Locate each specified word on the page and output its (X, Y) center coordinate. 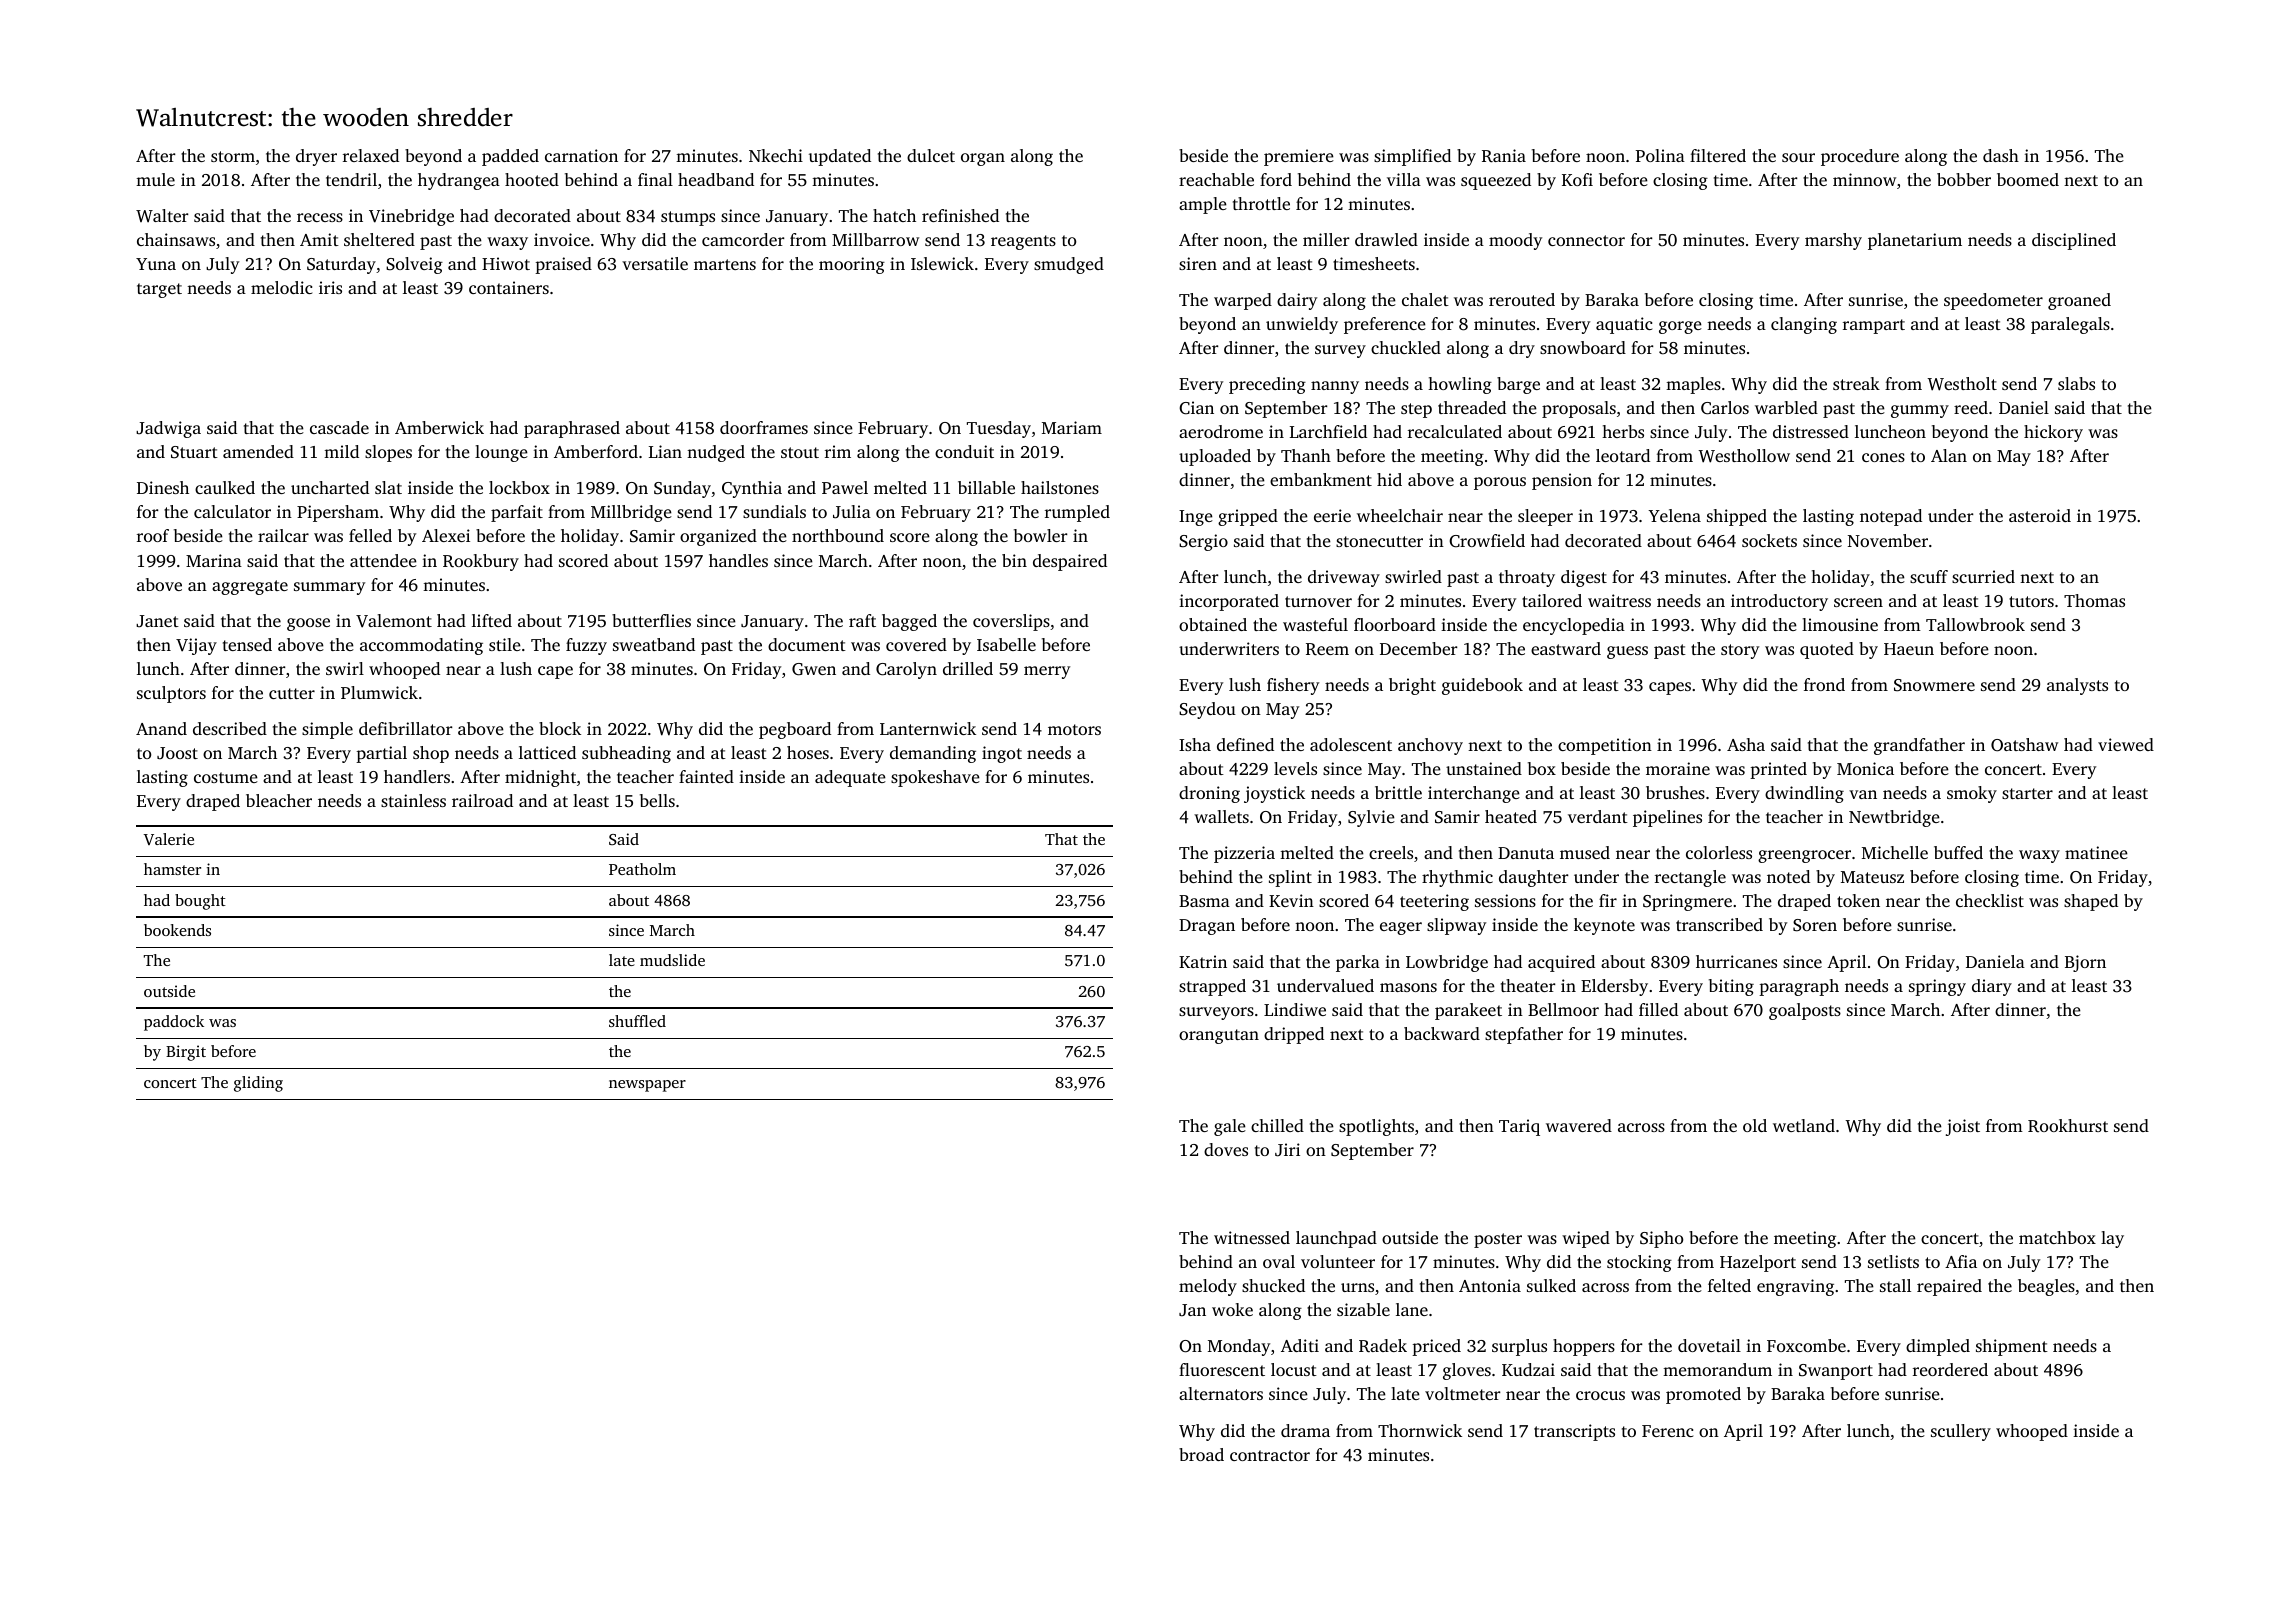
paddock (174, 1023)
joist (1963, 1127)
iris (330, 287)
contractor (1270, 1455)
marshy (1833, 241)
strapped (1212, 987)
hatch (894, 215)
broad (1201, 1454)
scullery (1961, 1432)
